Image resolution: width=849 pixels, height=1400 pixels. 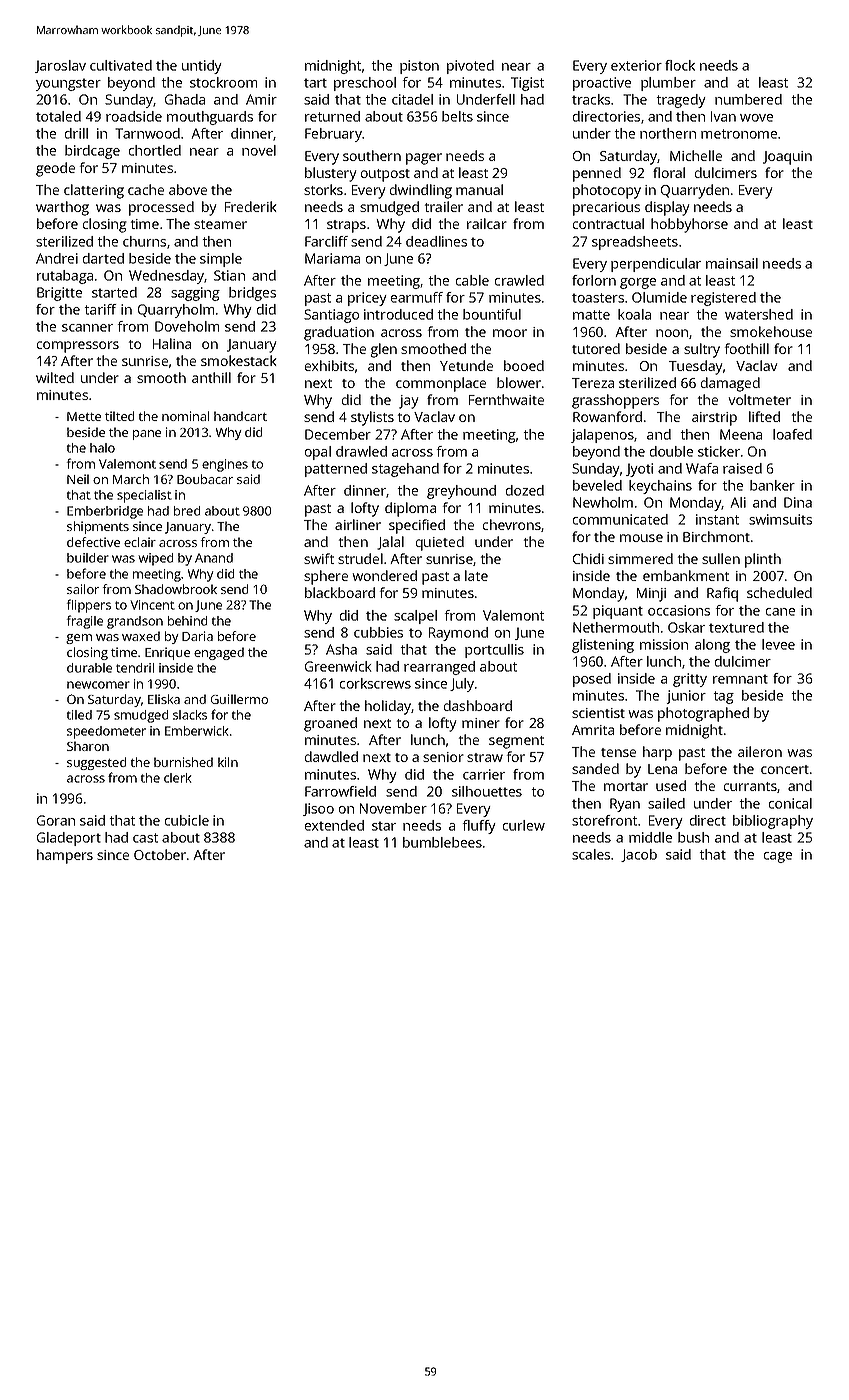 What do you see at coordinates (160, 854) in the document?
I see `October` at bounding box center [160, 854].
